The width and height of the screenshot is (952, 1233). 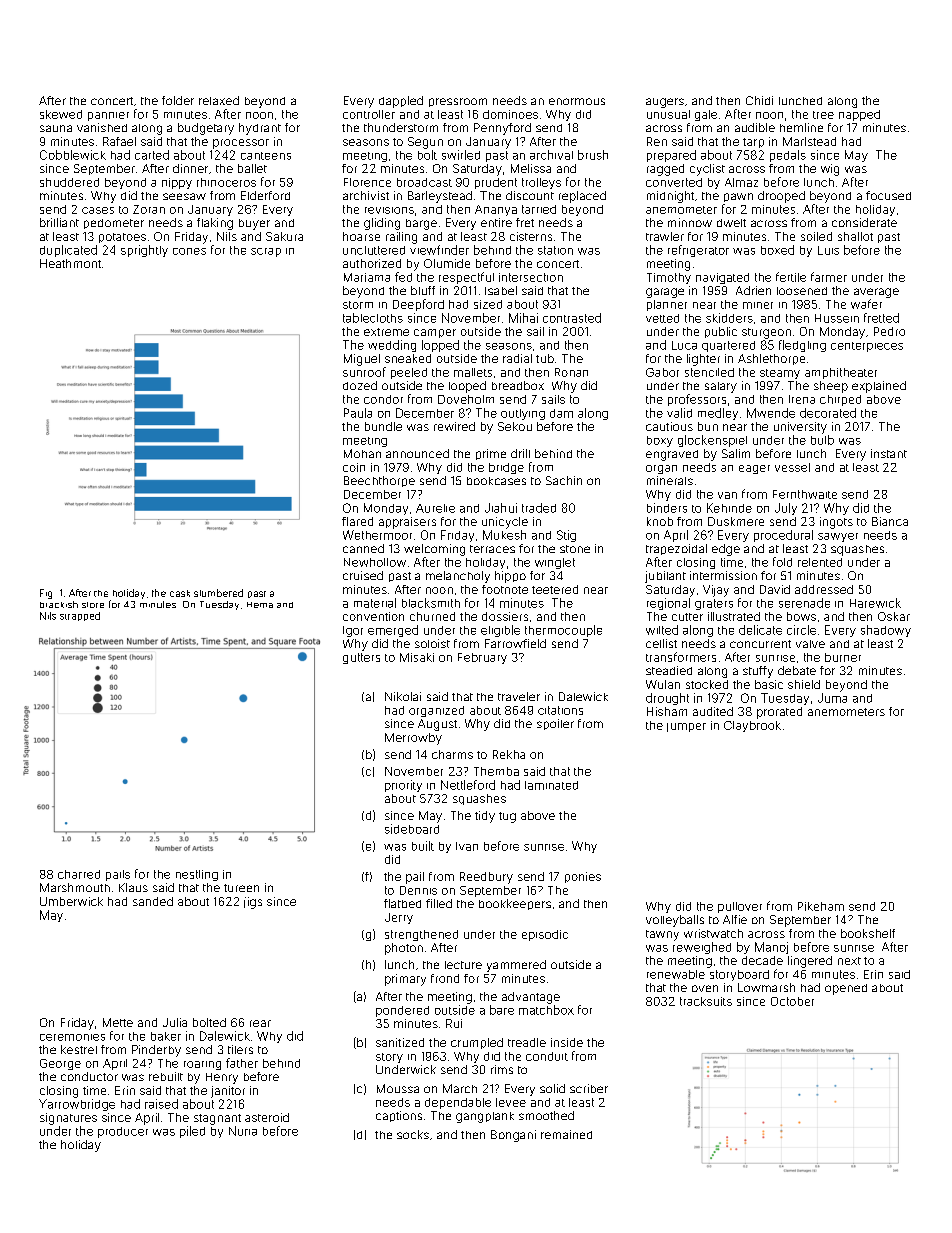 I want to click on engraved, so click(x=672, y=455).
